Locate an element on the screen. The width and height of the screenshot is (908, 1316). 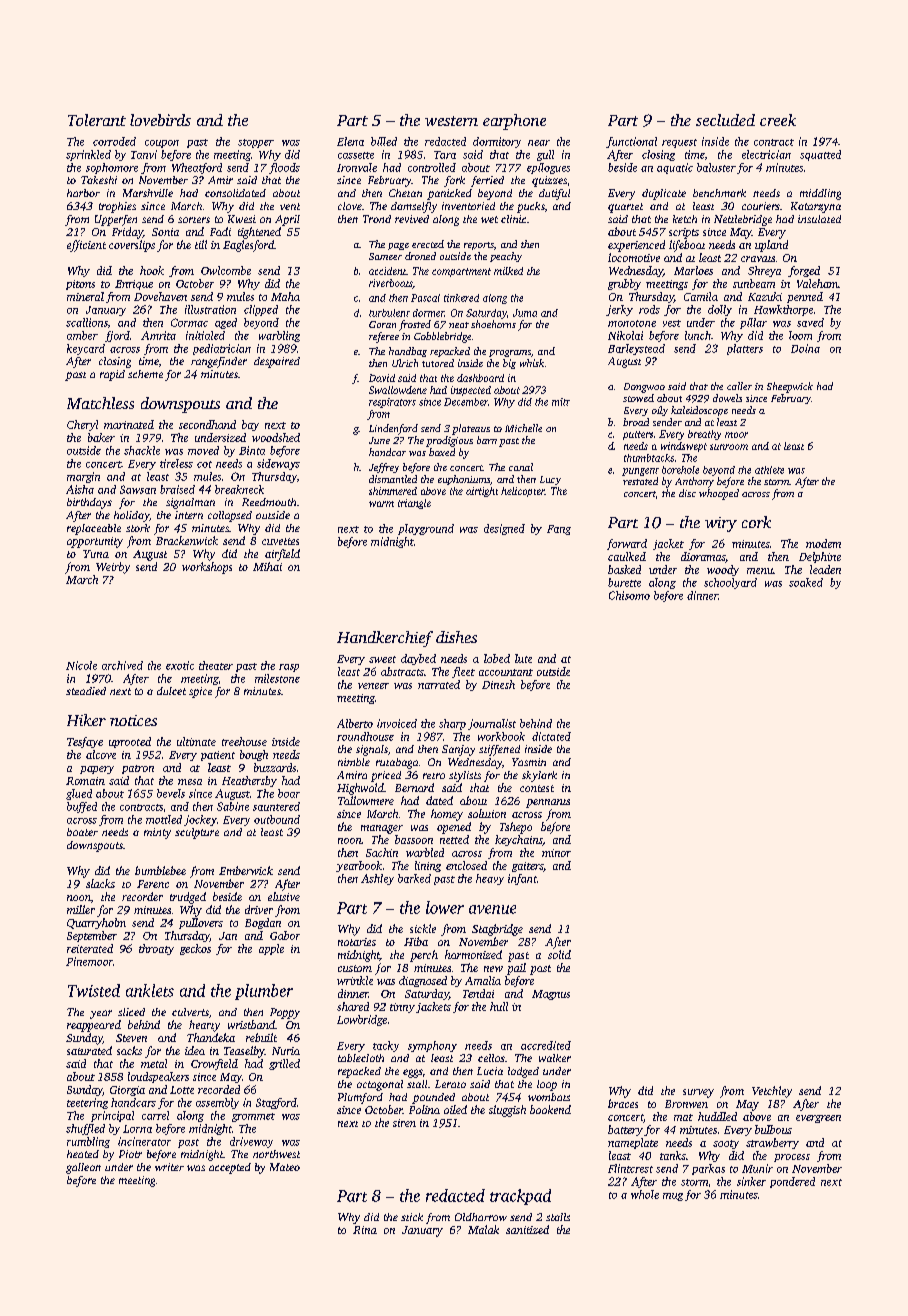
harbor is located at coordinates (83, 193).
